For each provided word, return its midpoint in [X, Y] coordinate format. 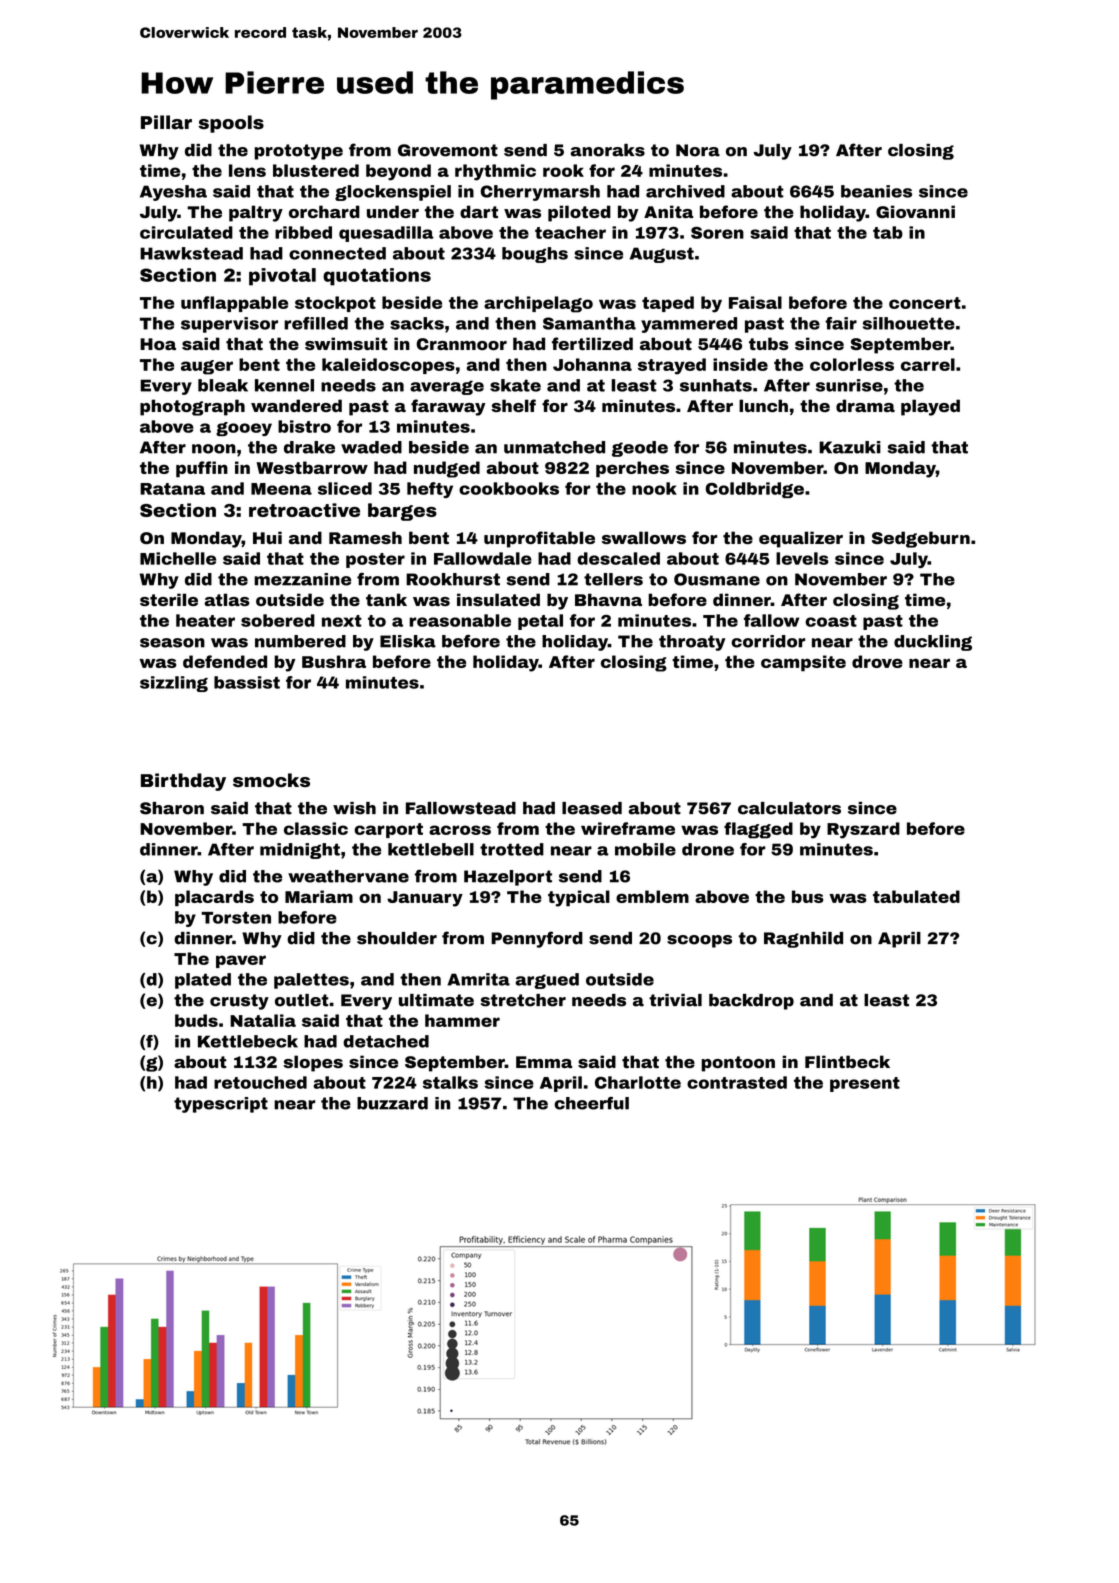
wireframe [628, 828]
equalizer [801, 539]
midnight [300, 851]
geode [640, 449]
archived [685, 191]
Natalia [263, 1020]
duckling [933, 643]
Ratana [172, 489]
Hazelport [508, 878]
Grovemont [448, 150]
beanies [876, 191]
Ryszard [863, 830]
